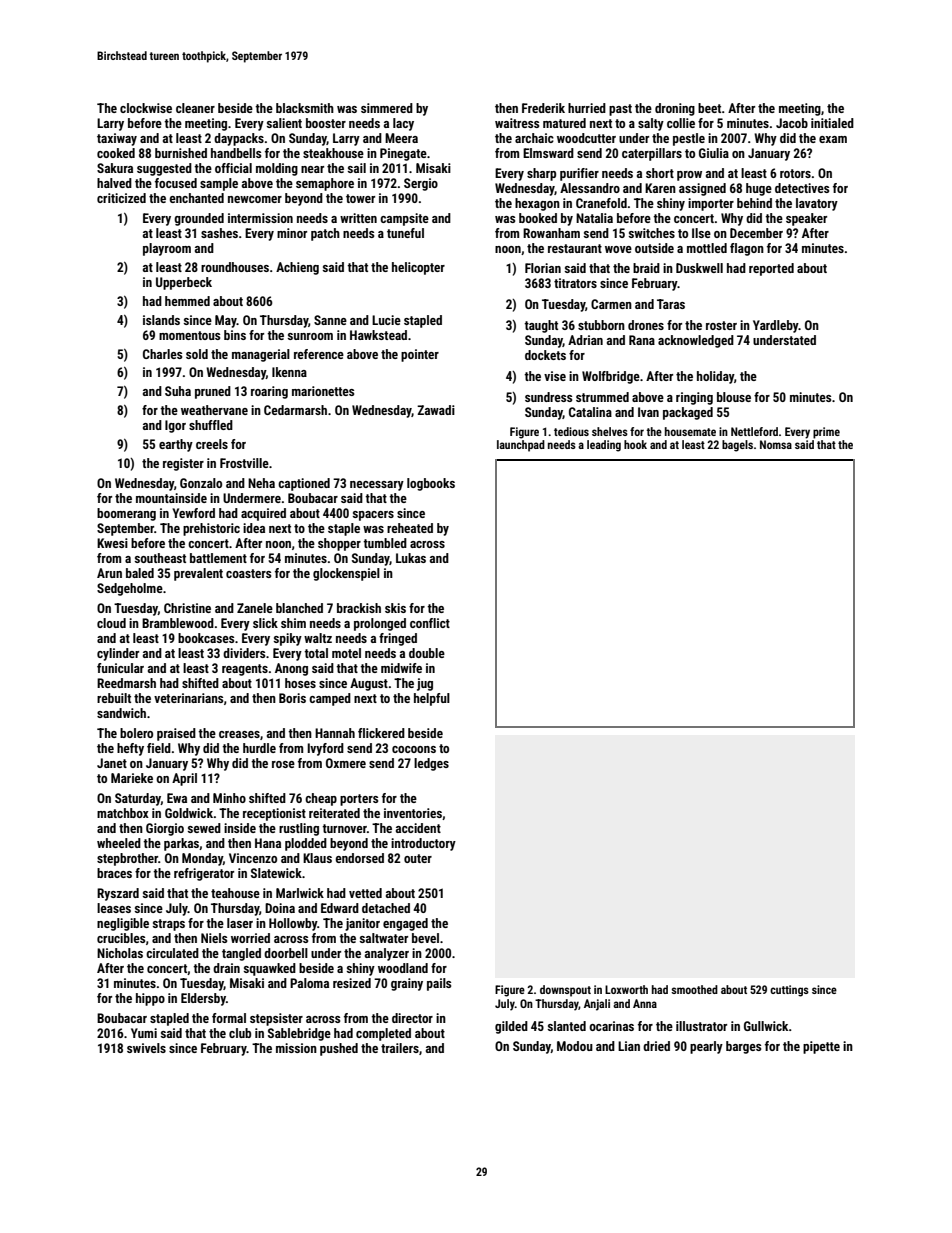 The width and height of the image is (952, 1233). Describe the element at coordinates (299, 829) in the image. I see `rustling` at that location.
